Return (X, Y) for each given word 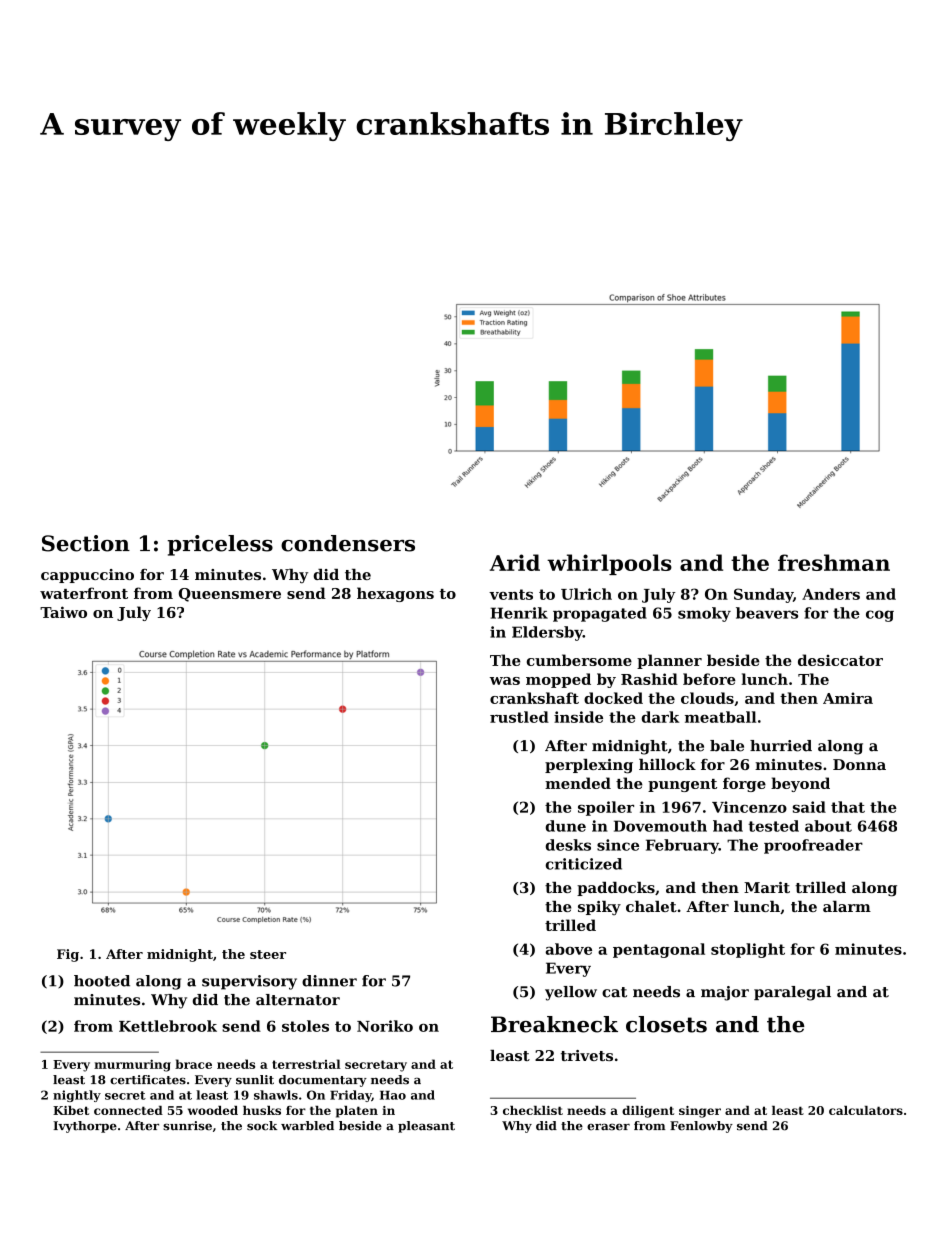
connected (128, 1110)
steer (268, 954)
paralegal (792, 993)
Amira (848, 698)
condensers (348, 543)
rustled (519, 717)
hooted (102, 981)
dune (566, 826)
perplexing (589, 766)
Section (86, 543)
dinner (329, 981)
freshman (834, 562)
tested (773, 826)
